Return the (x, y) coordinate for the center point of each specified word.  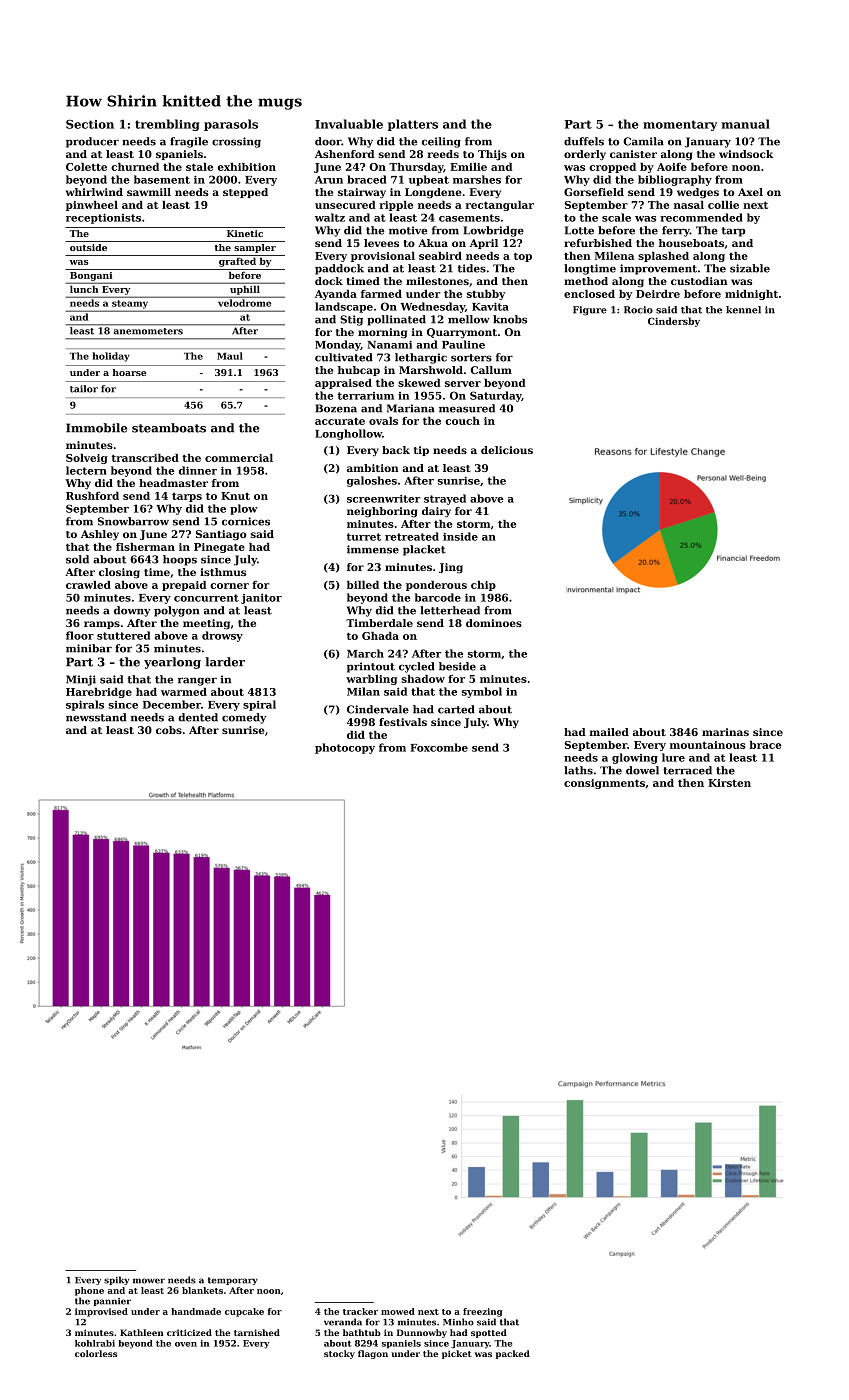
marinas (725, 732)
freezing (482, 1312)
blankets (202, 1290)
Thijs (492, 155)
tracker (360, 1311)
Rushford (92, 496)
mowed (398, 1311)
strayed (445, 499)
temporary (232, 1281)
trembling (167, 125)
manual (746, 124)
